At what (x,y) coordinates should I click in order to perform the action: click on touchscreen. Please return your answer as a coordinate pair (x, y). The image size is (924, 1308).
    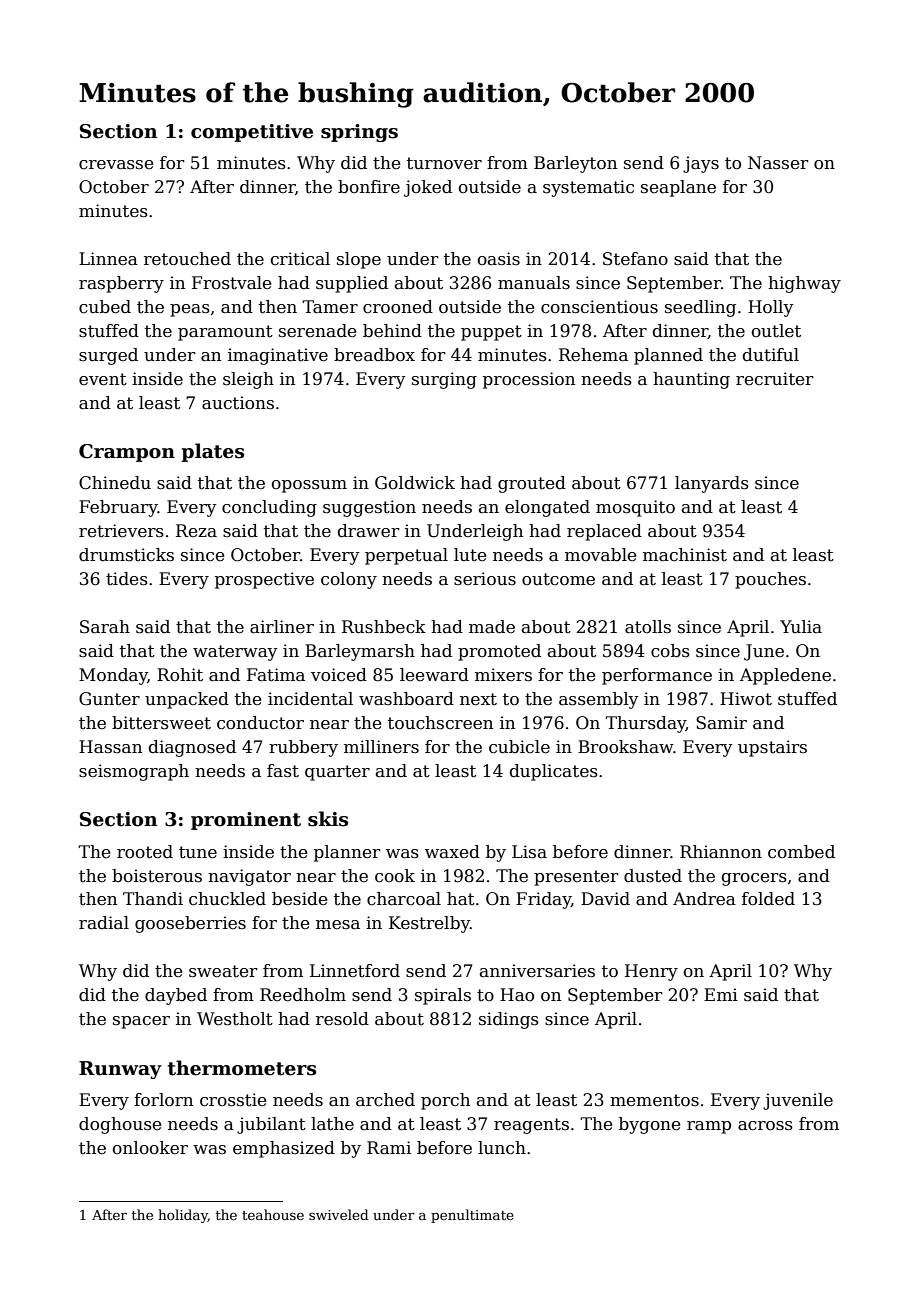
    Looking at the image, I should click on (440, 723).
